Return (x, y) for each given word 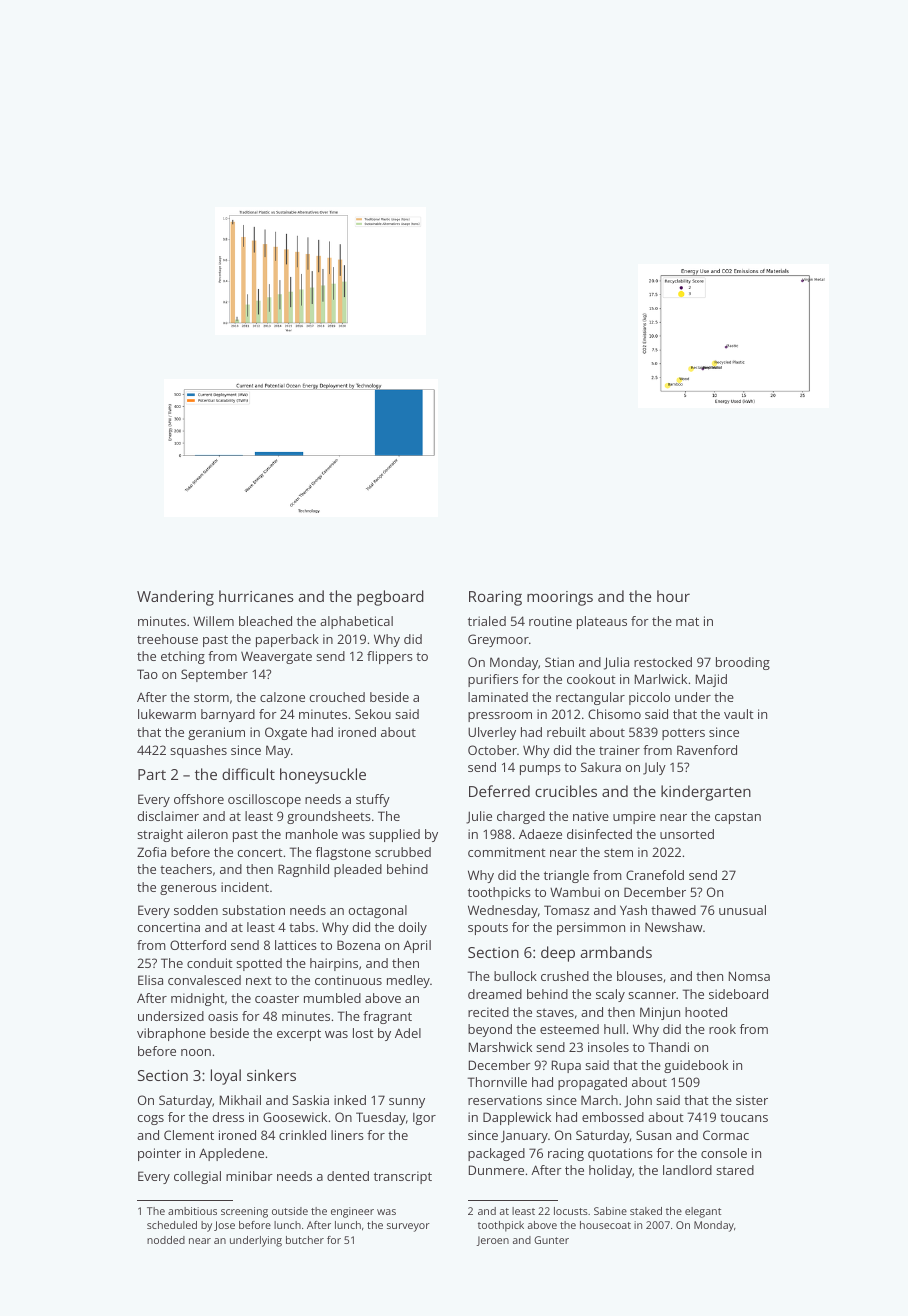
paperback (287, 640)
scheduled (172, 1225)
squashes (198, 751)
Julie (479, 817)
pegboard (390, 598)
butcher (305, 1240)
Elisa (150, 980)
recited (488, 1012)
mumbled (332, 998)
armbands (616, 952)
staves (555, 1012)
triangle (566, 876)
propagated (592, 1083)
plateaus (602, 622)
